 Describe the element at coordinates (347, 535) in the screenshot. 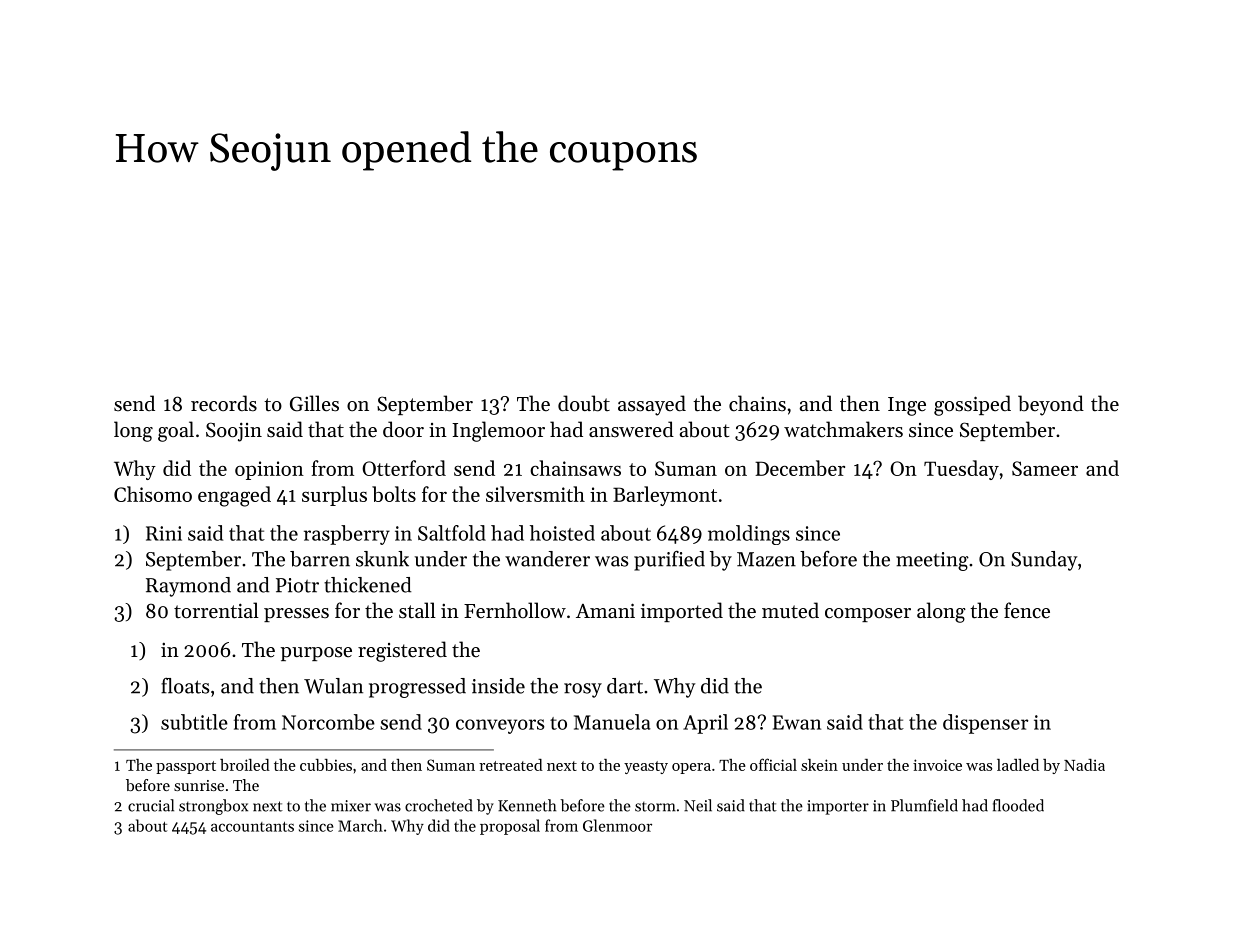

I see `raspberry` at that location.
